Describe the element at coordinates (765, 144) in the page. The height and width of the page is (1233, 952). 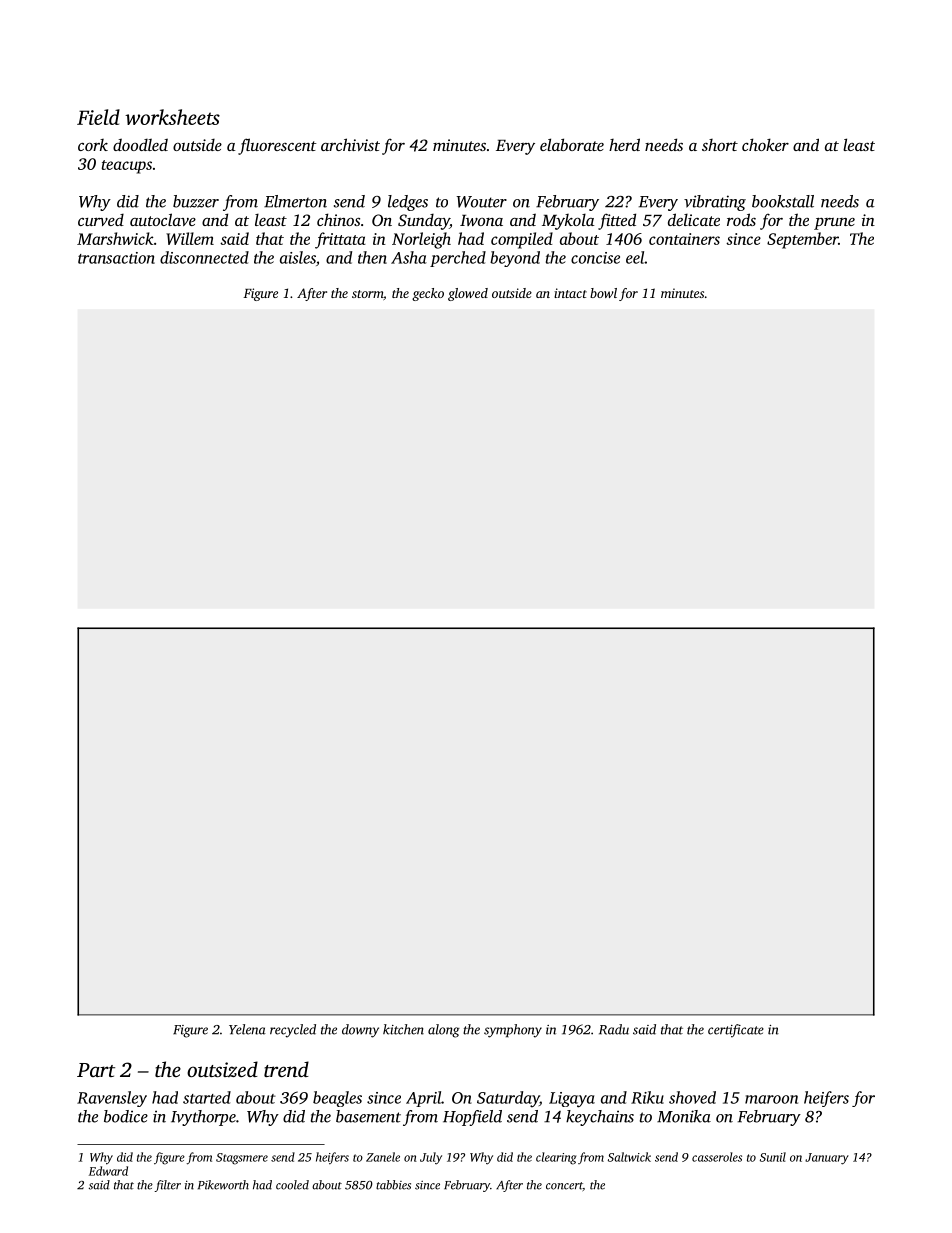
I see `choker` at that location.
